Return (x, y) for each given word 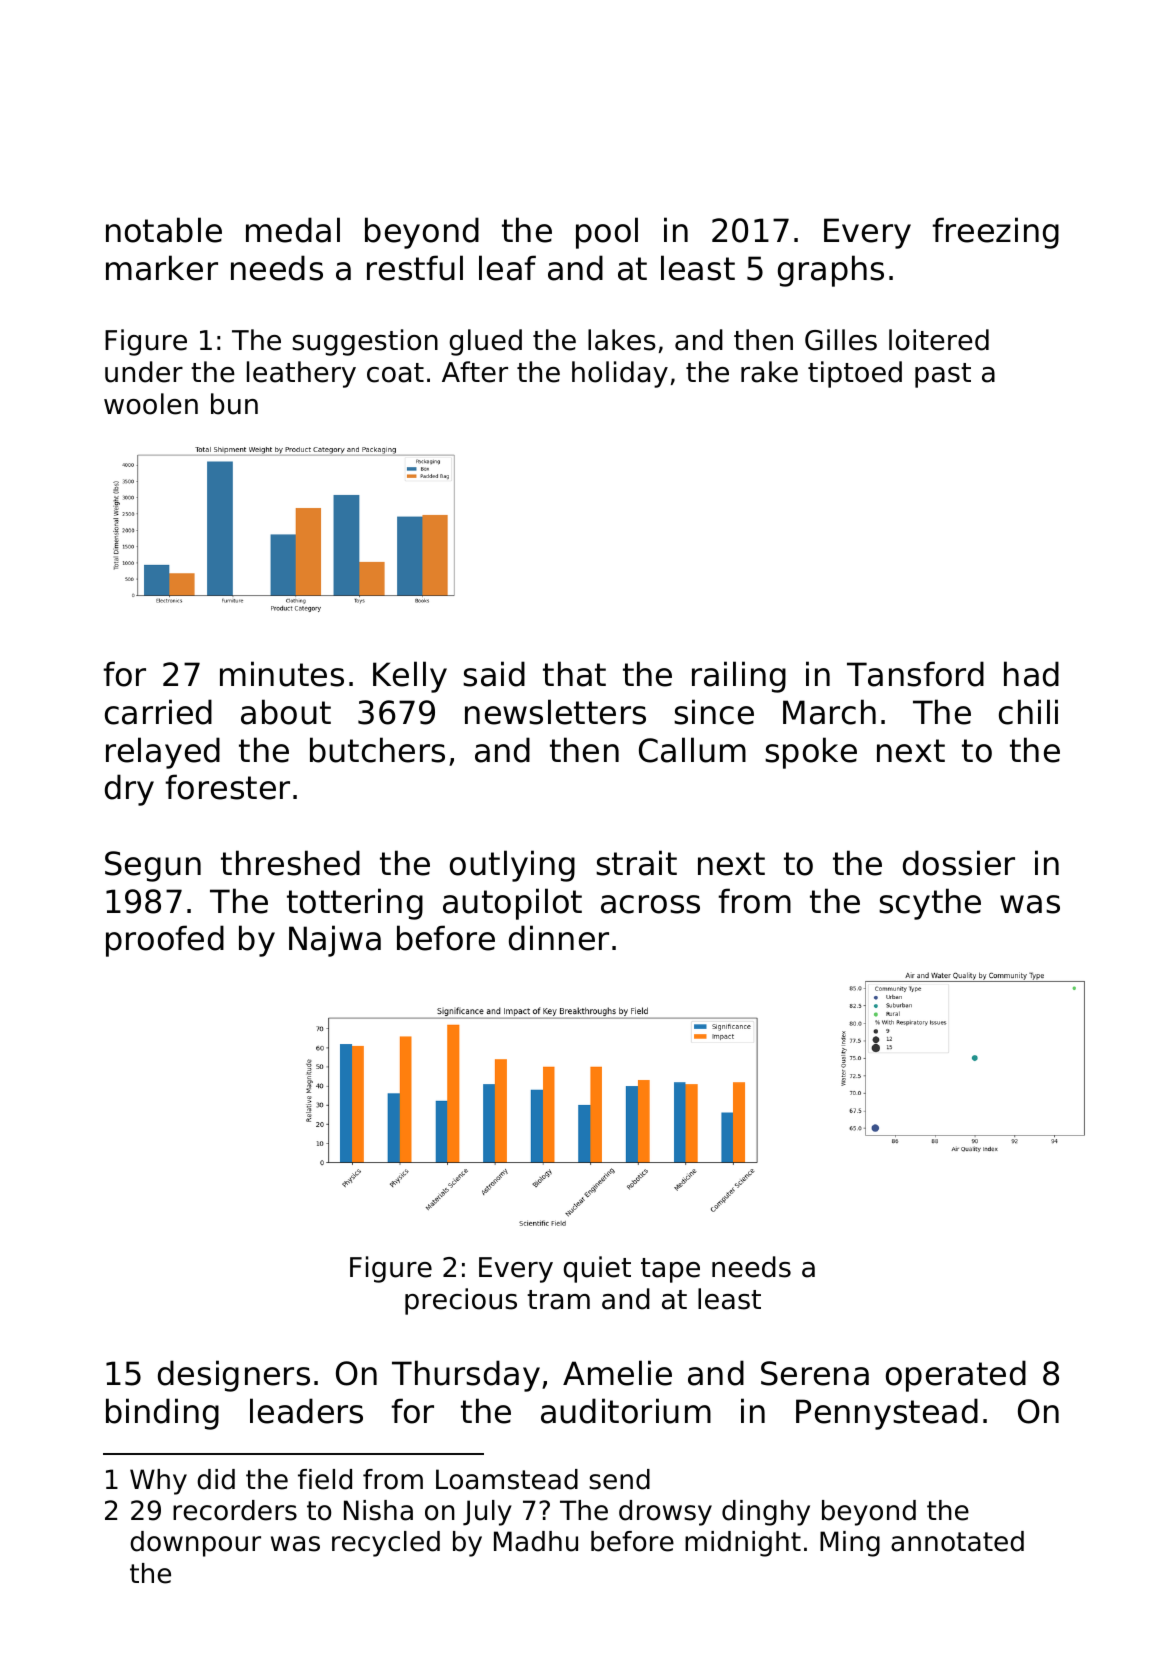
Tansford (915, 674)
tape (670, 1270)
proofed (165, 941)
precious (461, 1301)
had (1031, 674)
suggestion (365, 342)
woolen (151, 404)
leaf (507, 268)
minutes (282, 674)
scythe (930, 904)
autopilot (512, 904)
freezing (995, 233)
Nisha (378, 1510)
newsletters (555, 712)
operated (956, 1376)
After (475, 372)
